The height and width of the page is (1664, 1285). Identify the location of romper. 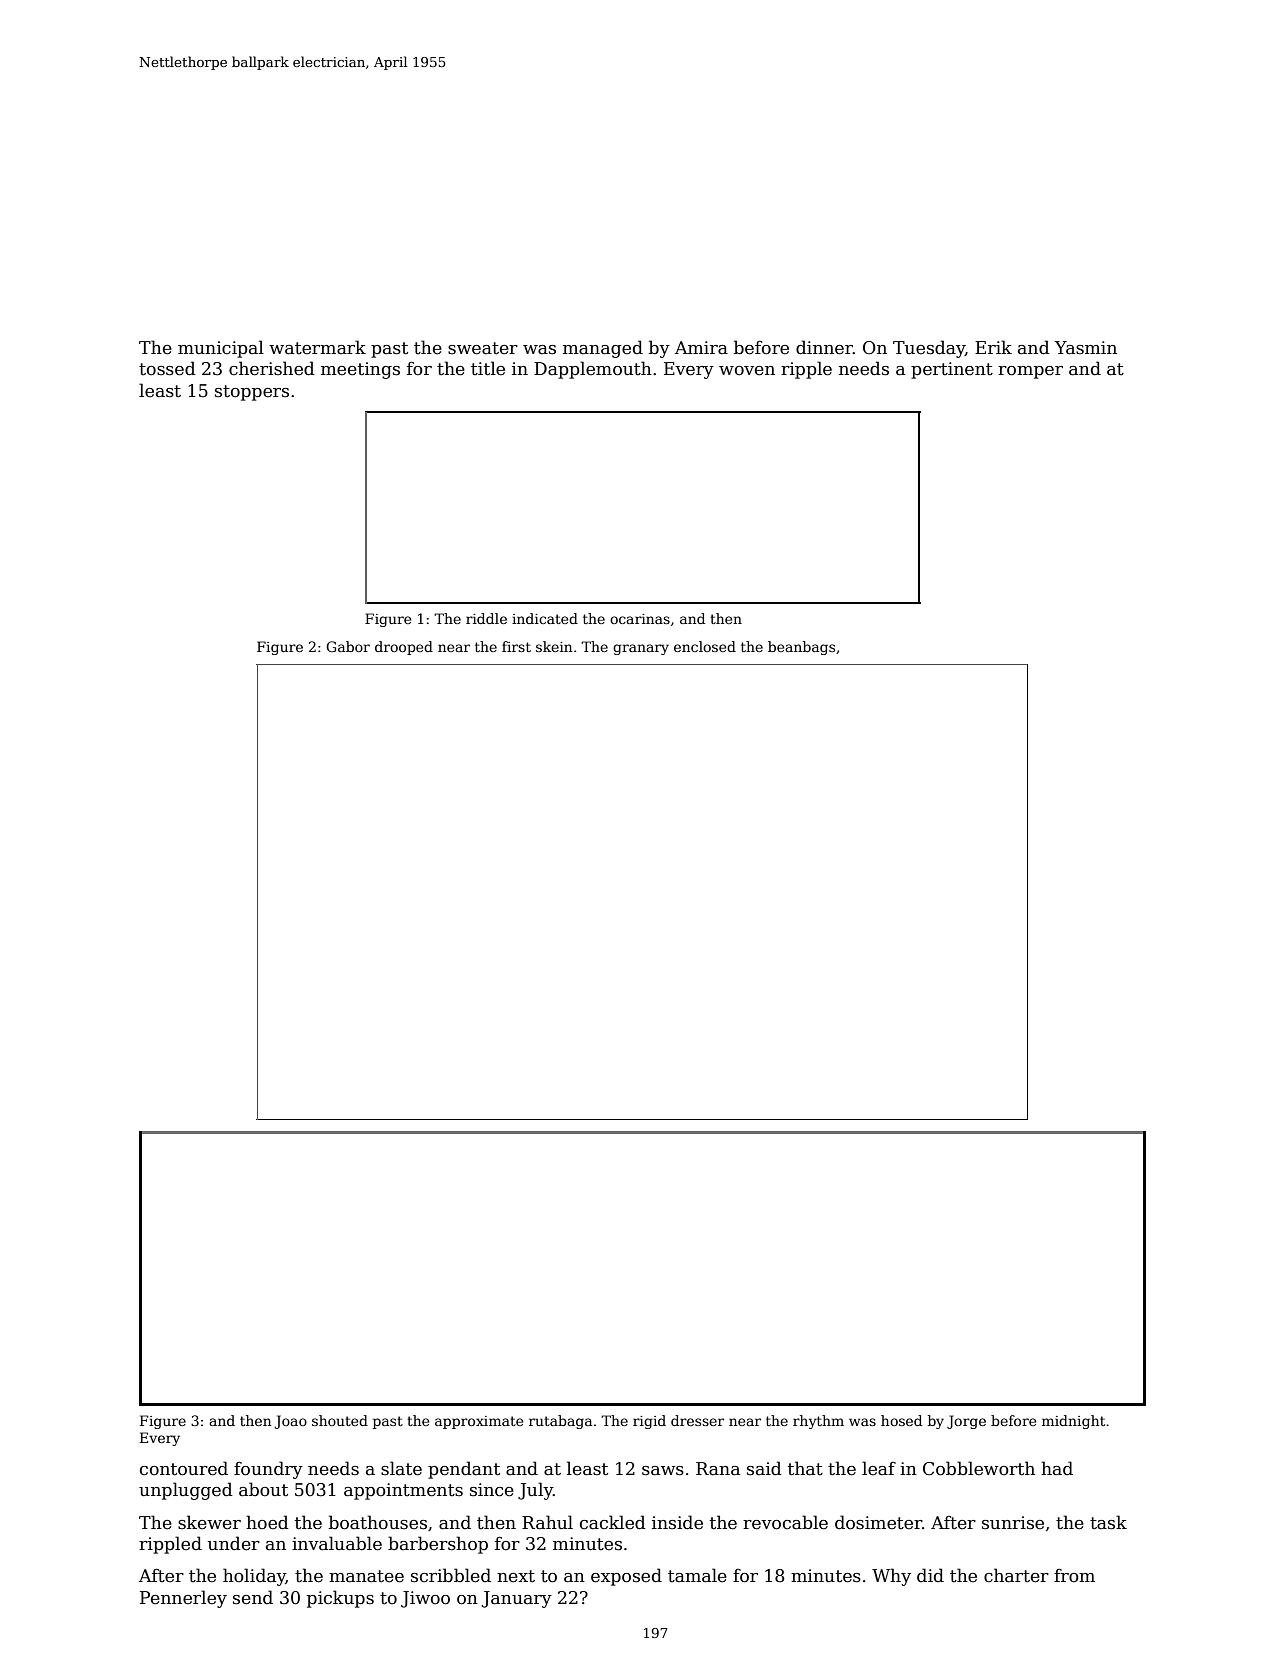
(1030, 372).
